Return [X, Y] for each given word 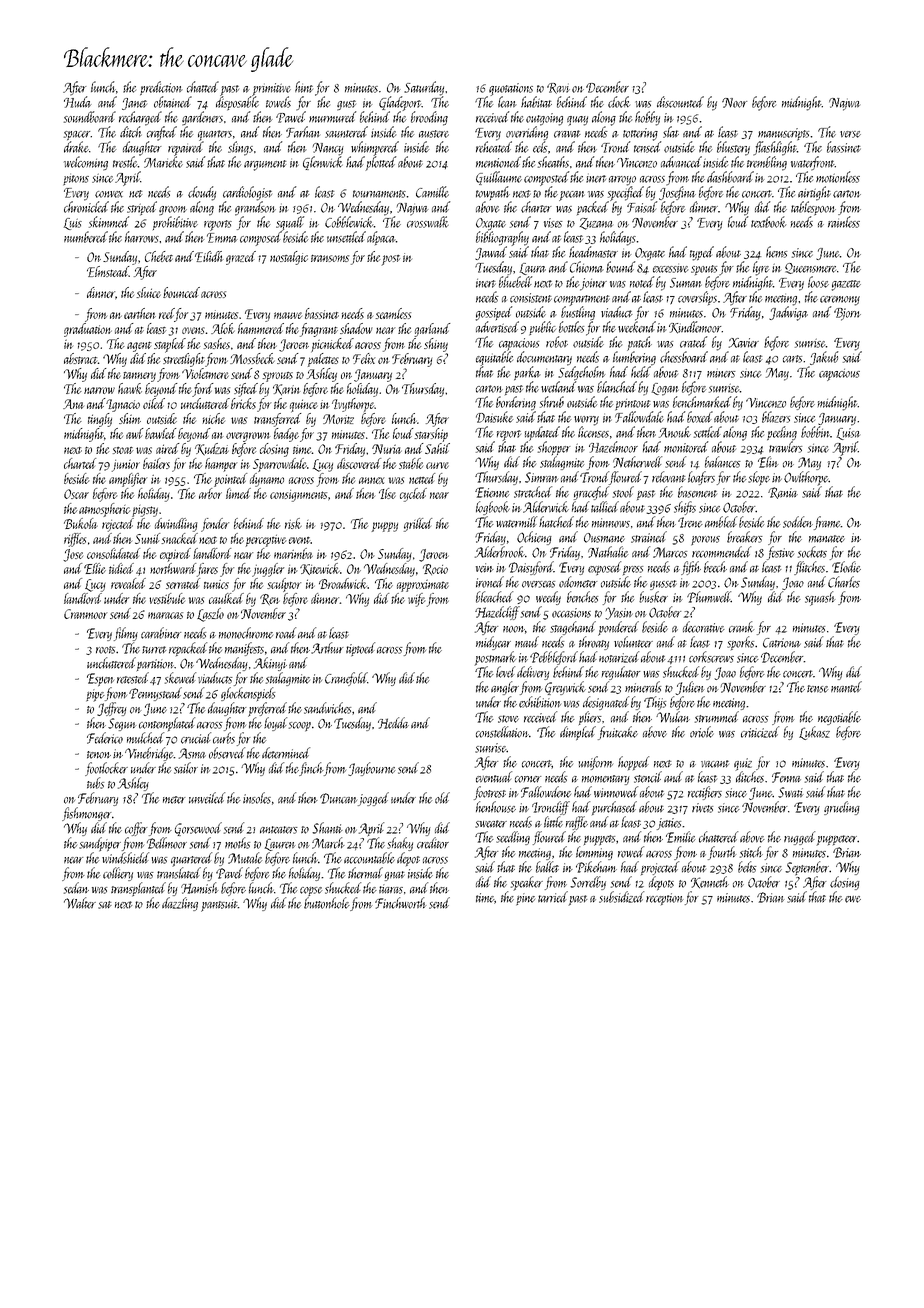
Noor [734, 103]
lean [507, 102]
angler [505, 688]
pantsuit [219, 905]
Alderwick [546, 507]
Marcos [670, 552]
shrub [552, 402]
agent [139, 347]
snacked [179, 538]
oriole [702, 732]
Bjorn [847, 314]
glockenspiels [248, 694]
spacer [77, 135]
